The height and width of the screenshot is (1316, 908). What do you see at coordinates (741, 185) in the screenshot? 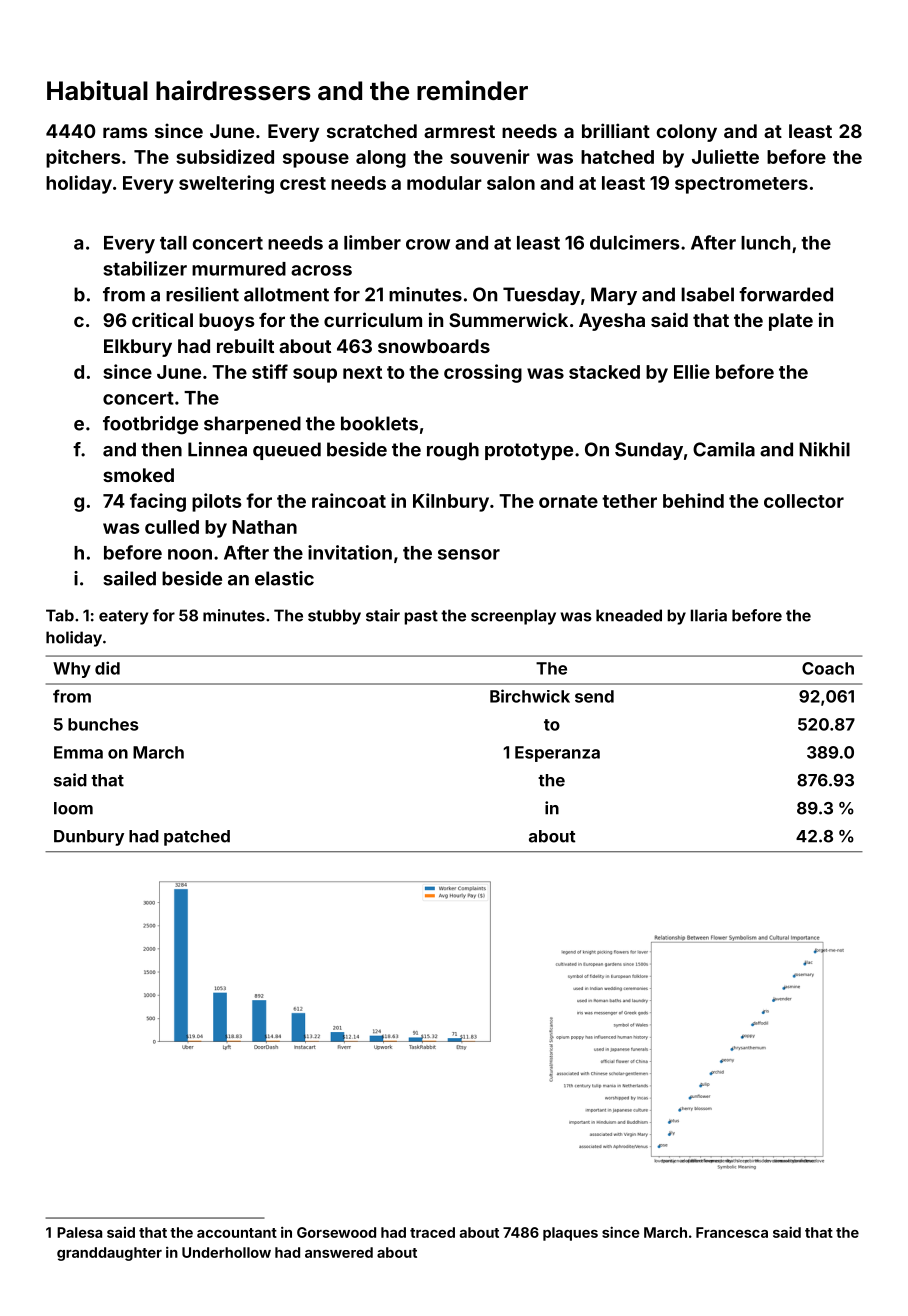
I see `spectrometers` at bounding box center [741, 185].
